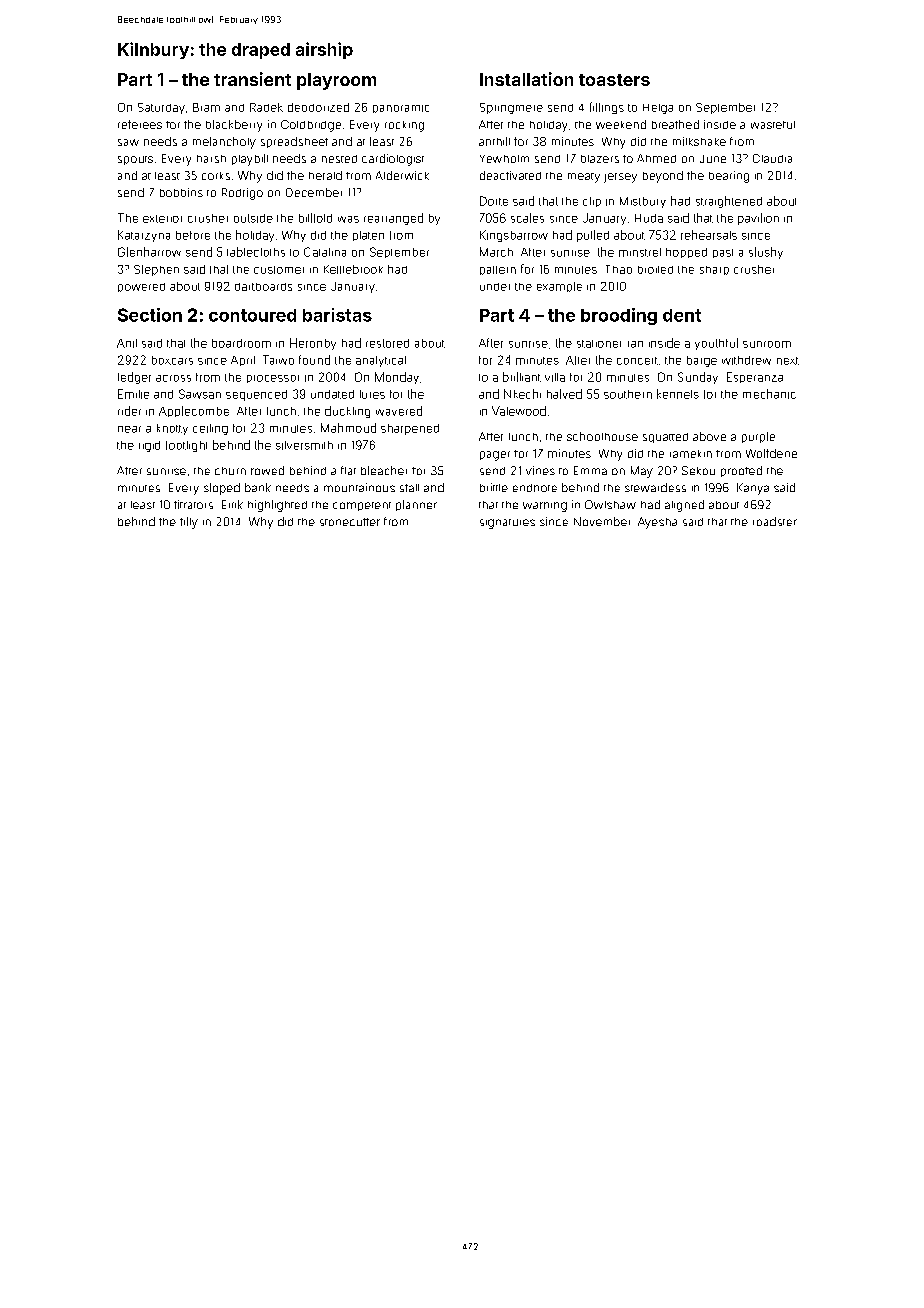 This document has width=924, height=1308. Describe the element at coordinates (741, 471) in the document. I see `proofed` at that location.
